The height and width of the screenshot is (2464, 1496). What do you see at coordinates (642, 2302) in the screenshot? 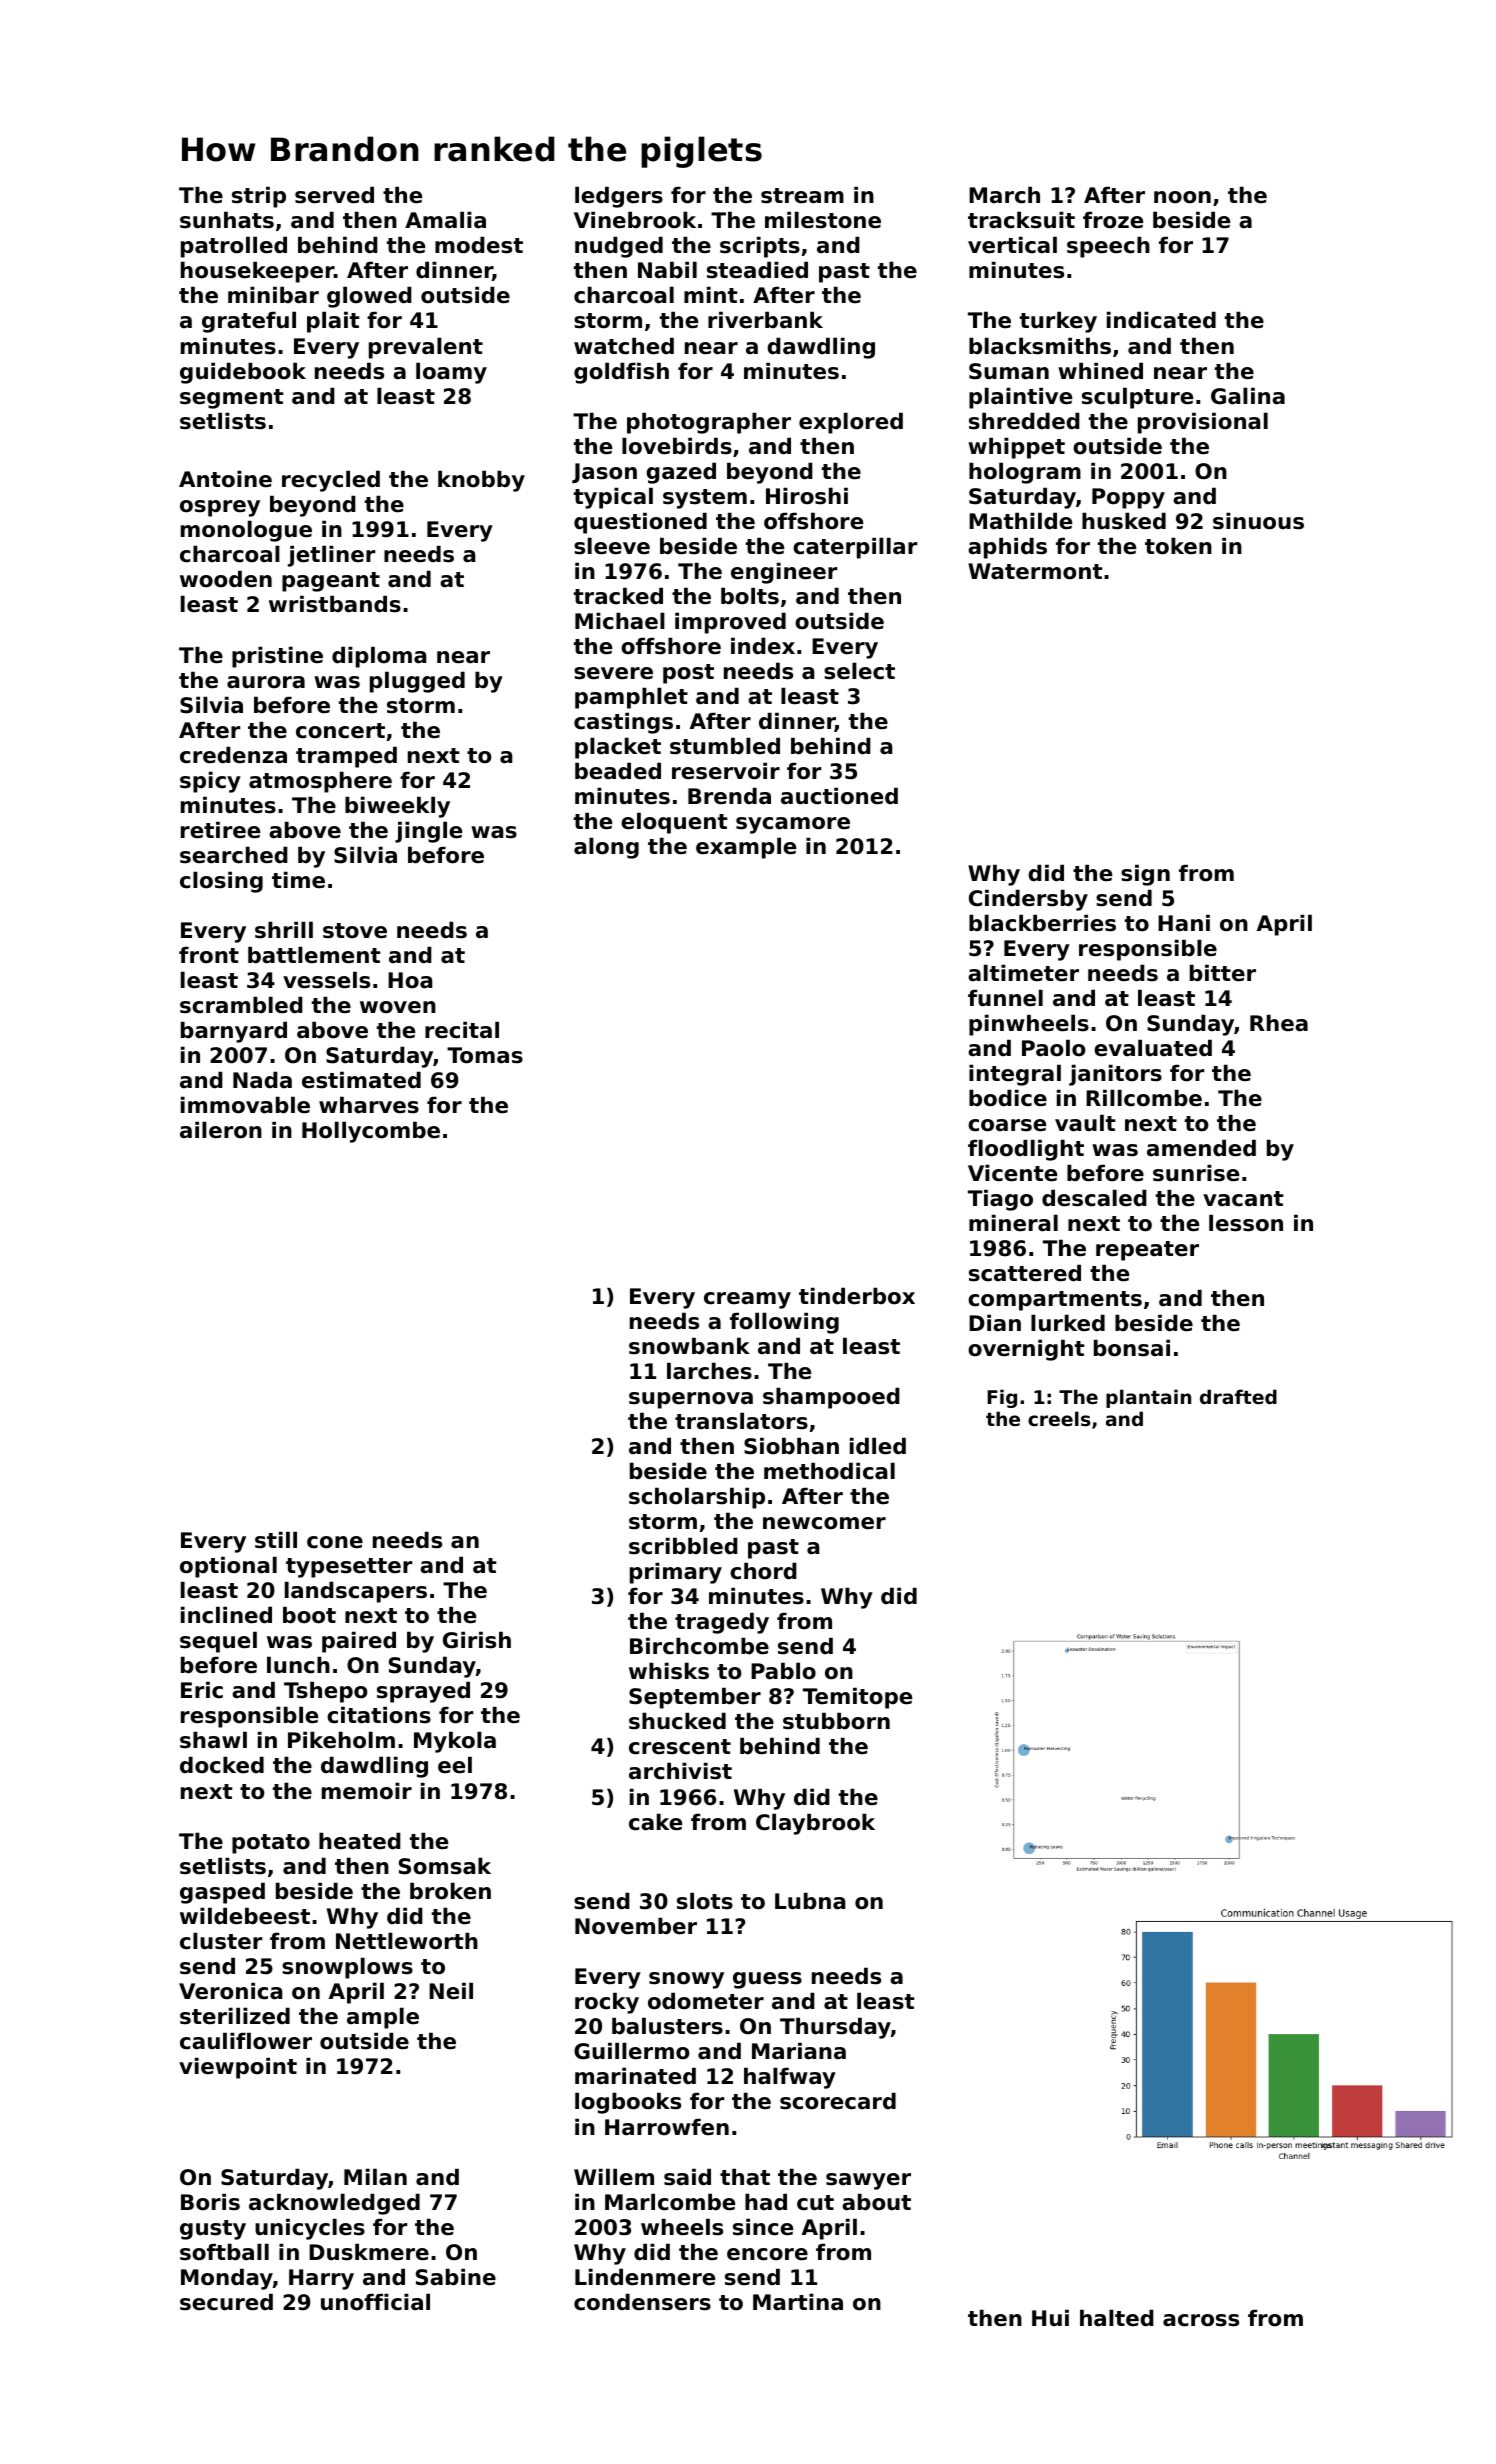
I see `condensers` at bounding box center [642, 2302].
